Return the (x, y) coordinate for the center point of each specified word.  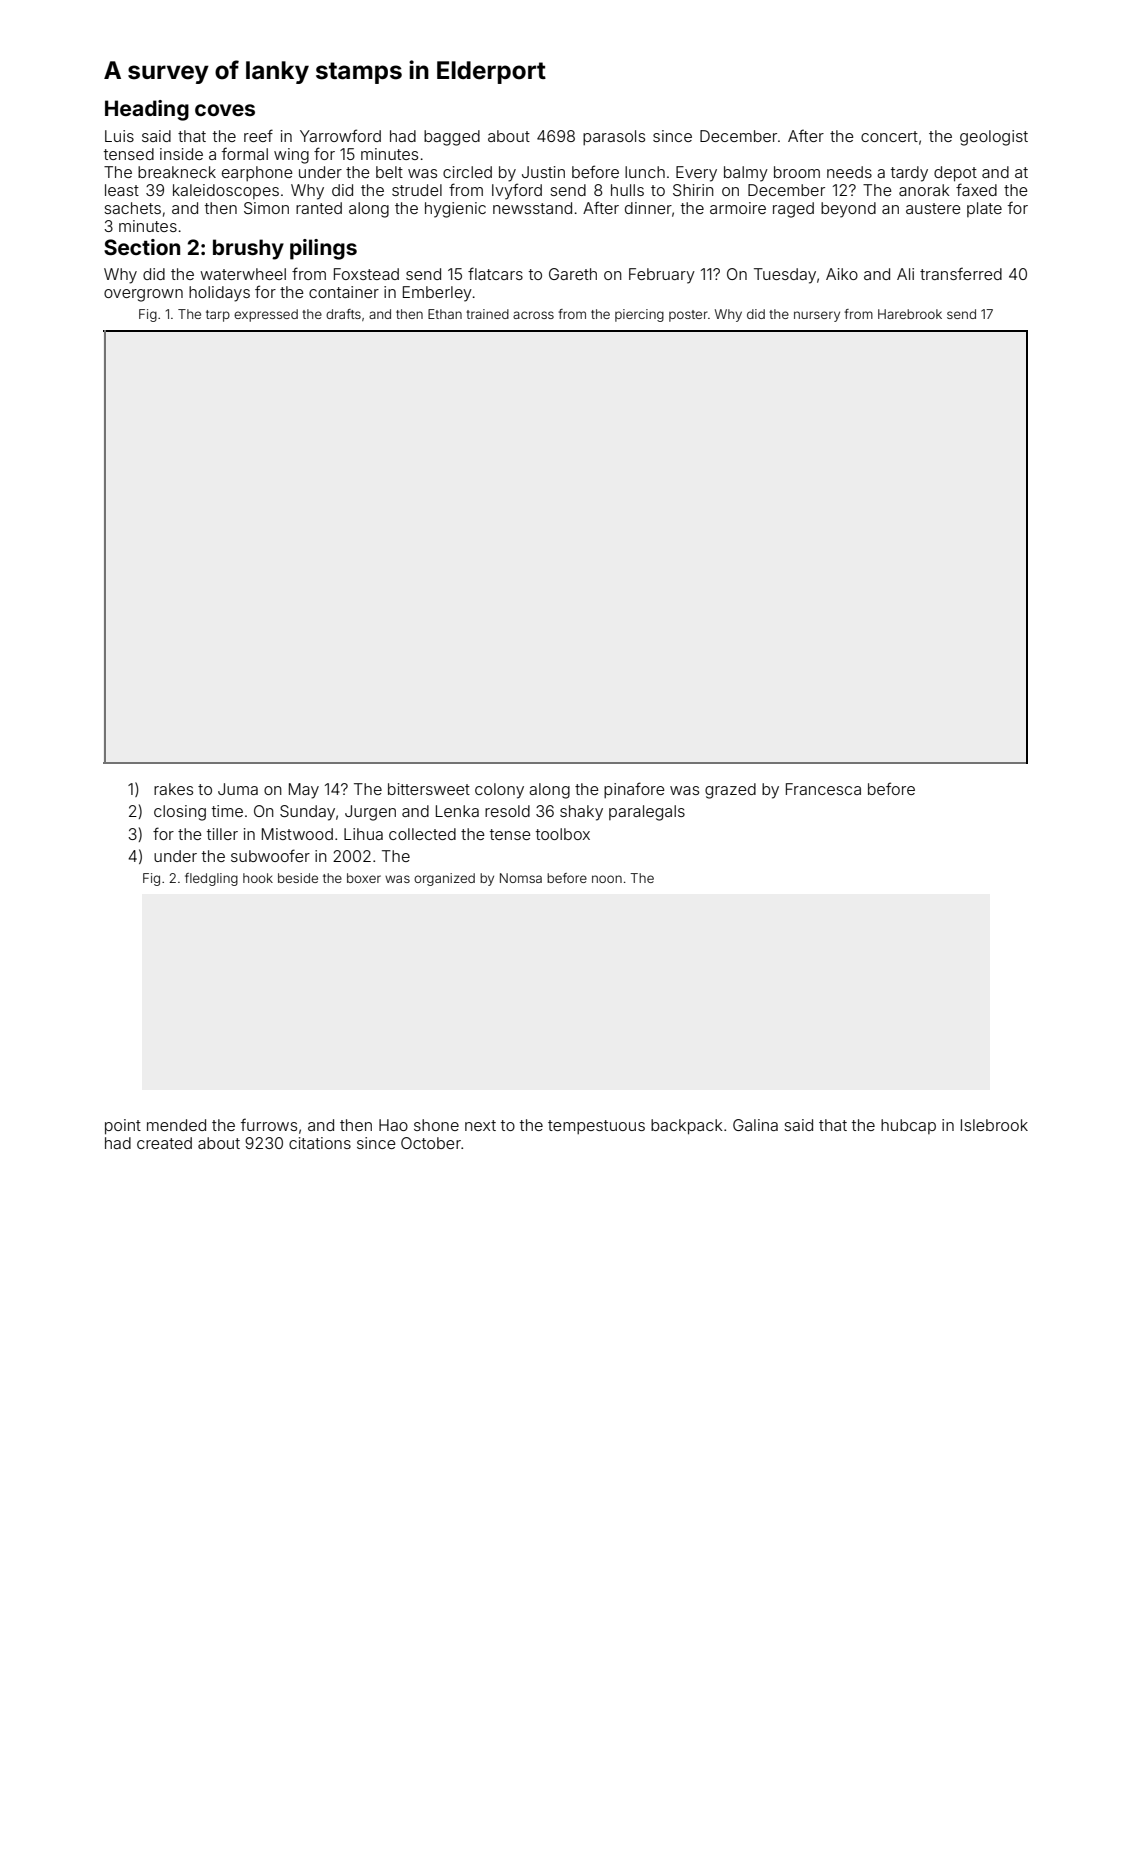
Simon (266, 208)
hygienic (455, 210)
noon (607, 879)
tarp (218, 316)
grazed (730, 791)
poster (688, 316)
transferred (961, 273)
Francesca (823, 789)
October (431, 1143)
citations (320, 1143)
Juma (238, 789)
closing (180, 813)
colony (499, 791)
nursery (817, 316)
